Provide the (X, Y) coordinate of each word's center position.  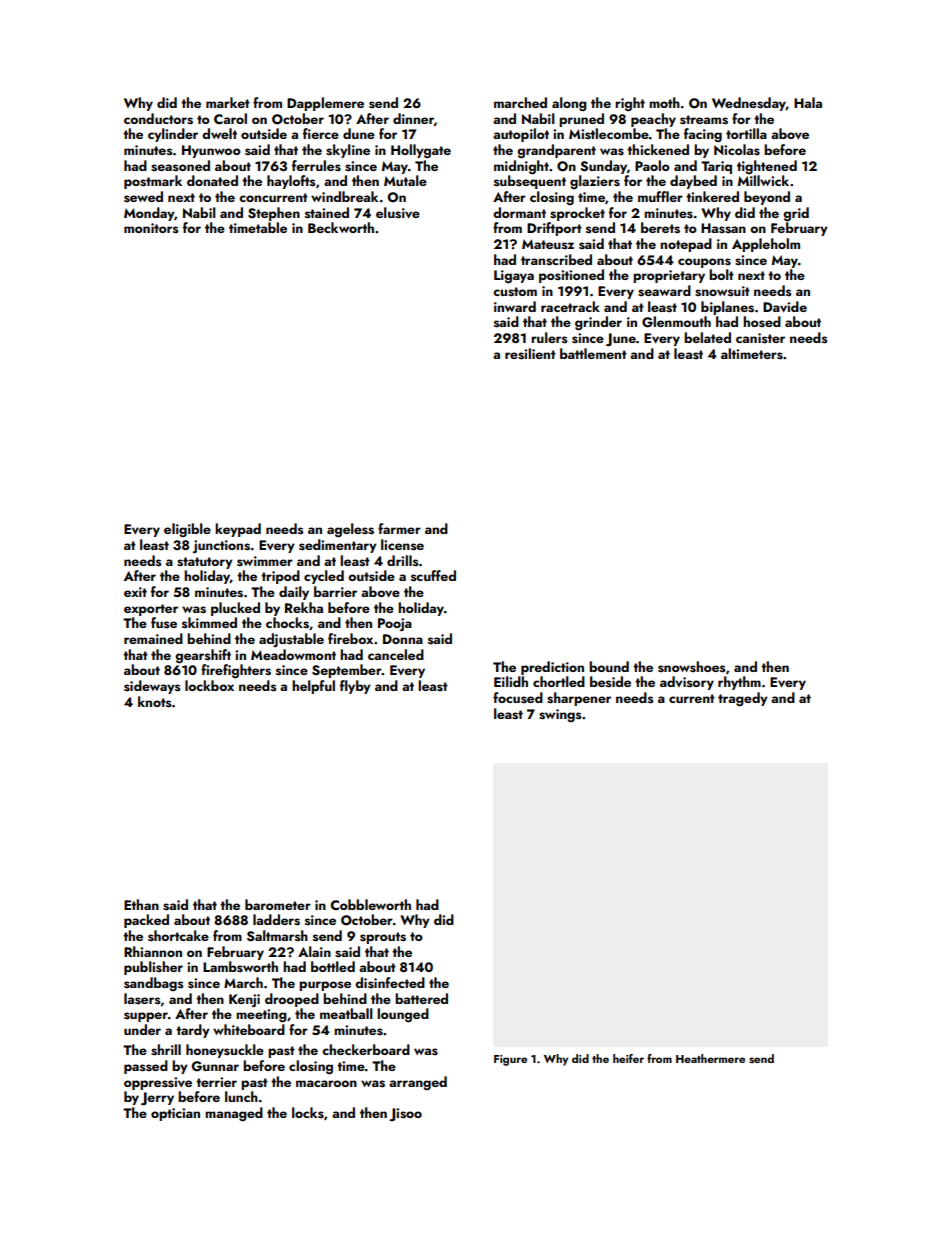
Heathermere (710, 1058)
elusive (398, 213)
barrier (335, 591)
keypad (238, 530)
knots (155, 702)
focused (518, 698)
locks (308, 1113)
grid (796, 214)
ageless (350, 530)
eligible (187, 530)
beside (610, 682)
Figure (510, 1060)
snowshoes (692, 667)
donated (212, 180)
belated (707, 337)
